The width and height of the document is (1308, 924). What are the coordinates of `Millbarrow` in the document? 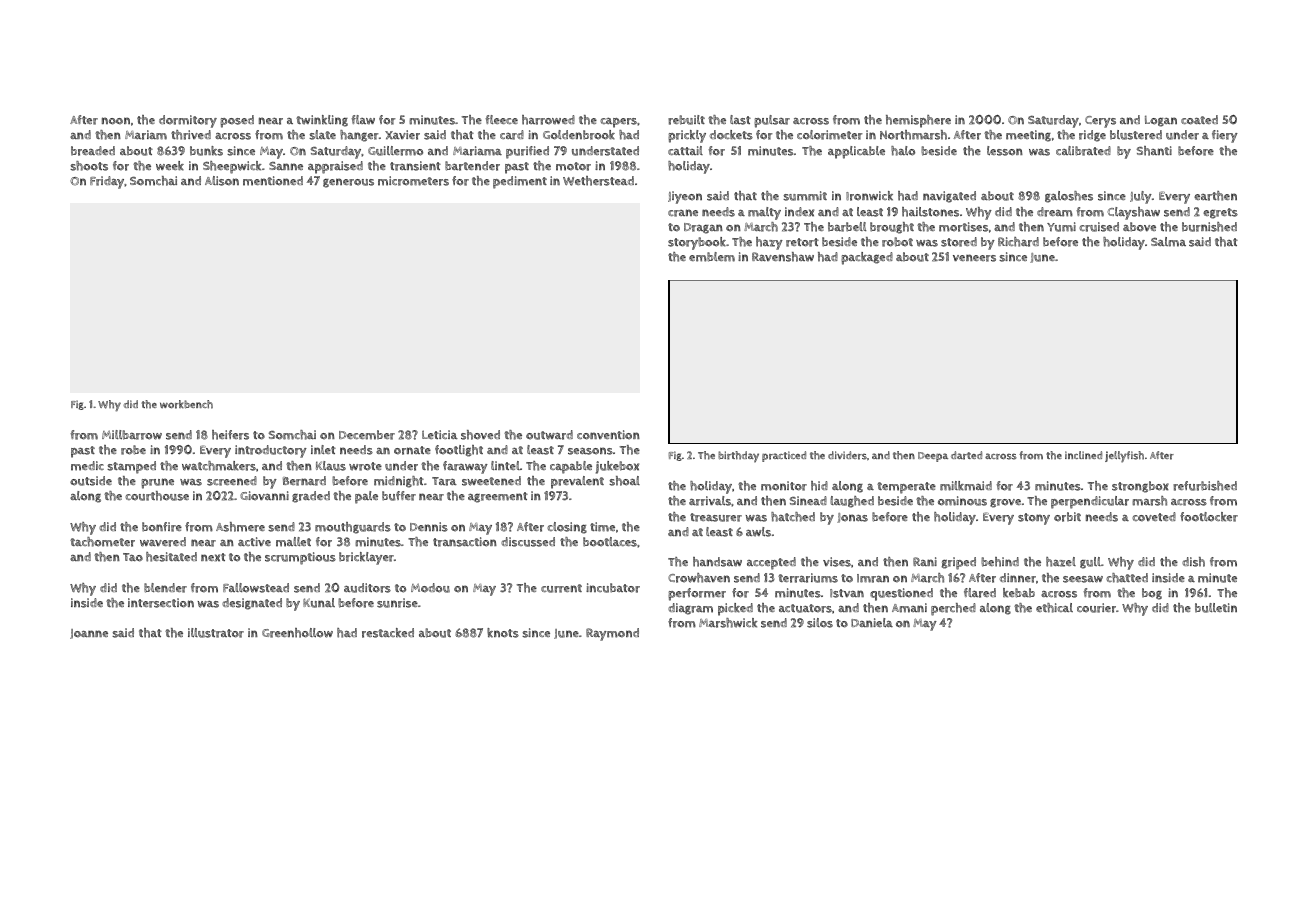 It's located at (132, 435).
